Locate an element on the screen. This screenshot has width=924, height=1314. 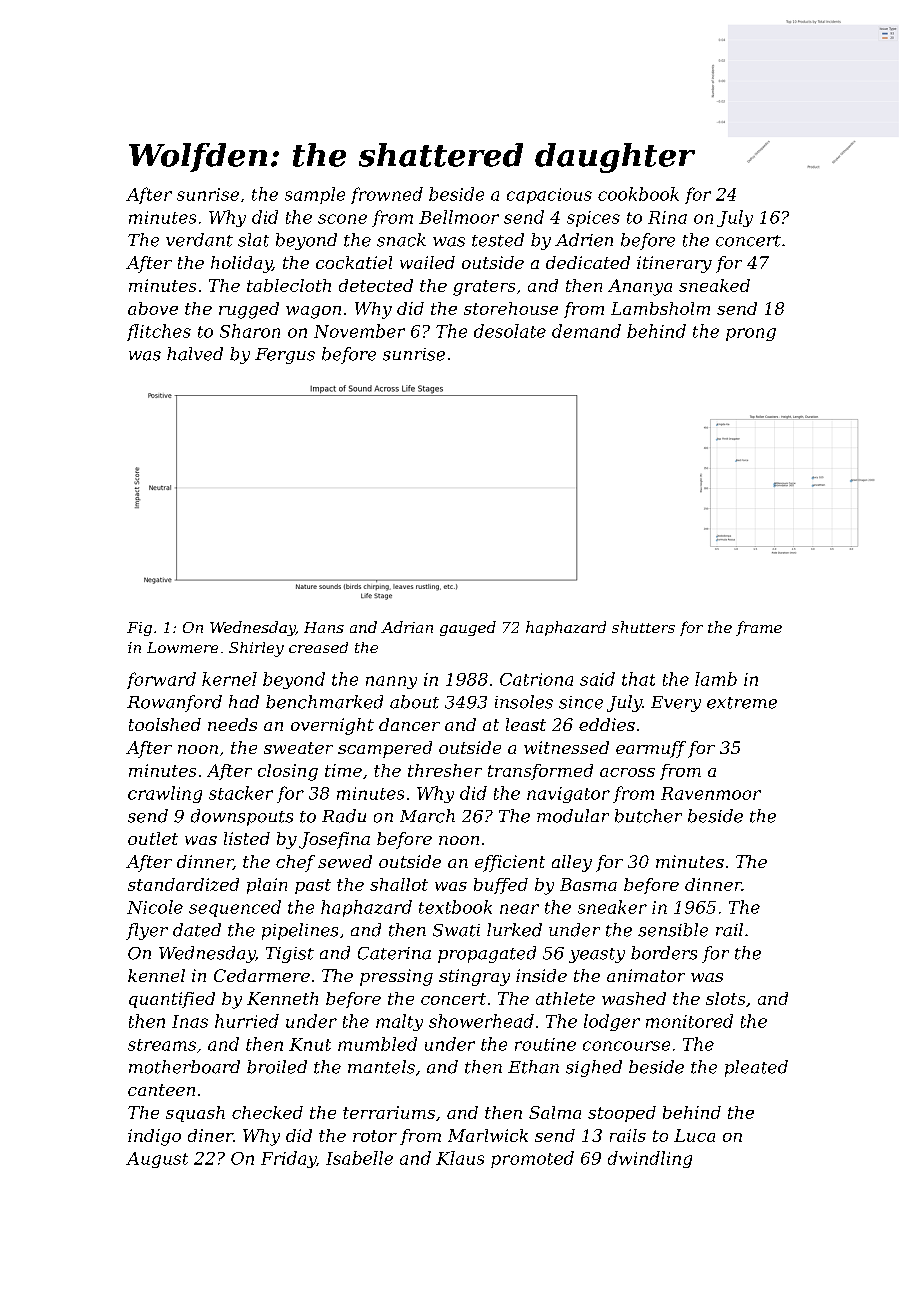
detected is located at coordinates (376, 285).
